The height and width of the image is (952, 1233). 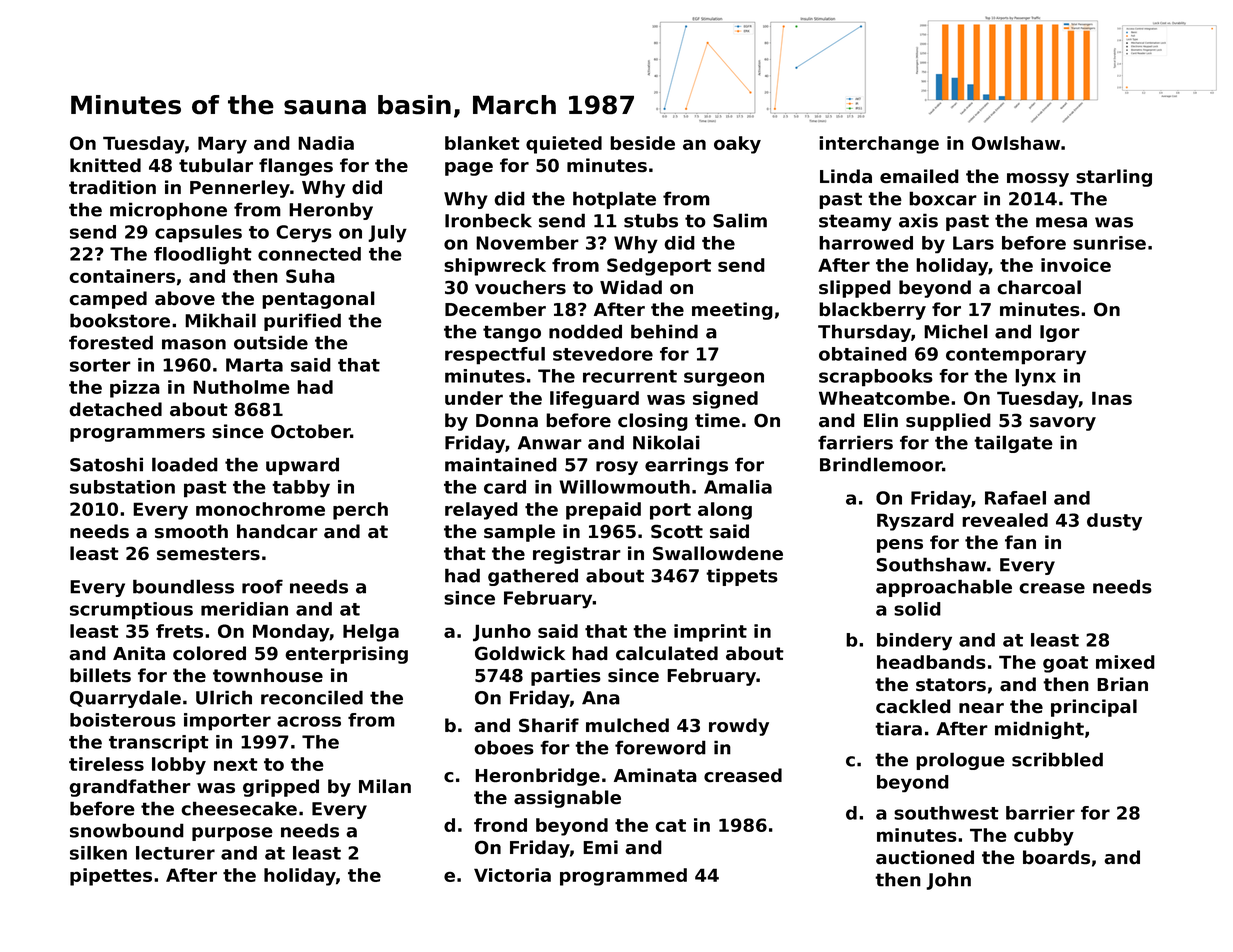 I want to click on emailed, so click(x=919, y=176).
